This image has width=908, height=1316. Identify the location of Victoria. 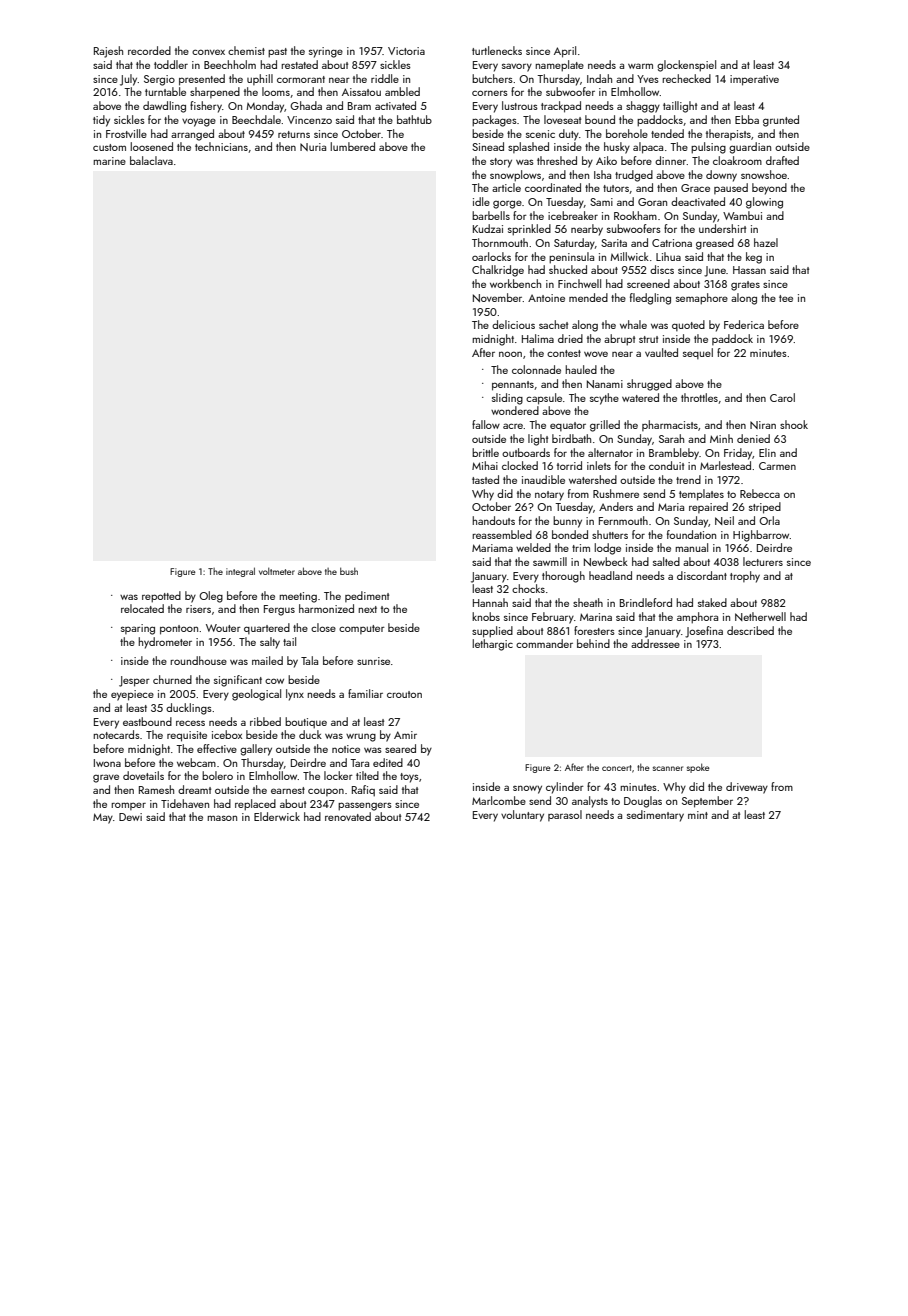
(406, 51).
